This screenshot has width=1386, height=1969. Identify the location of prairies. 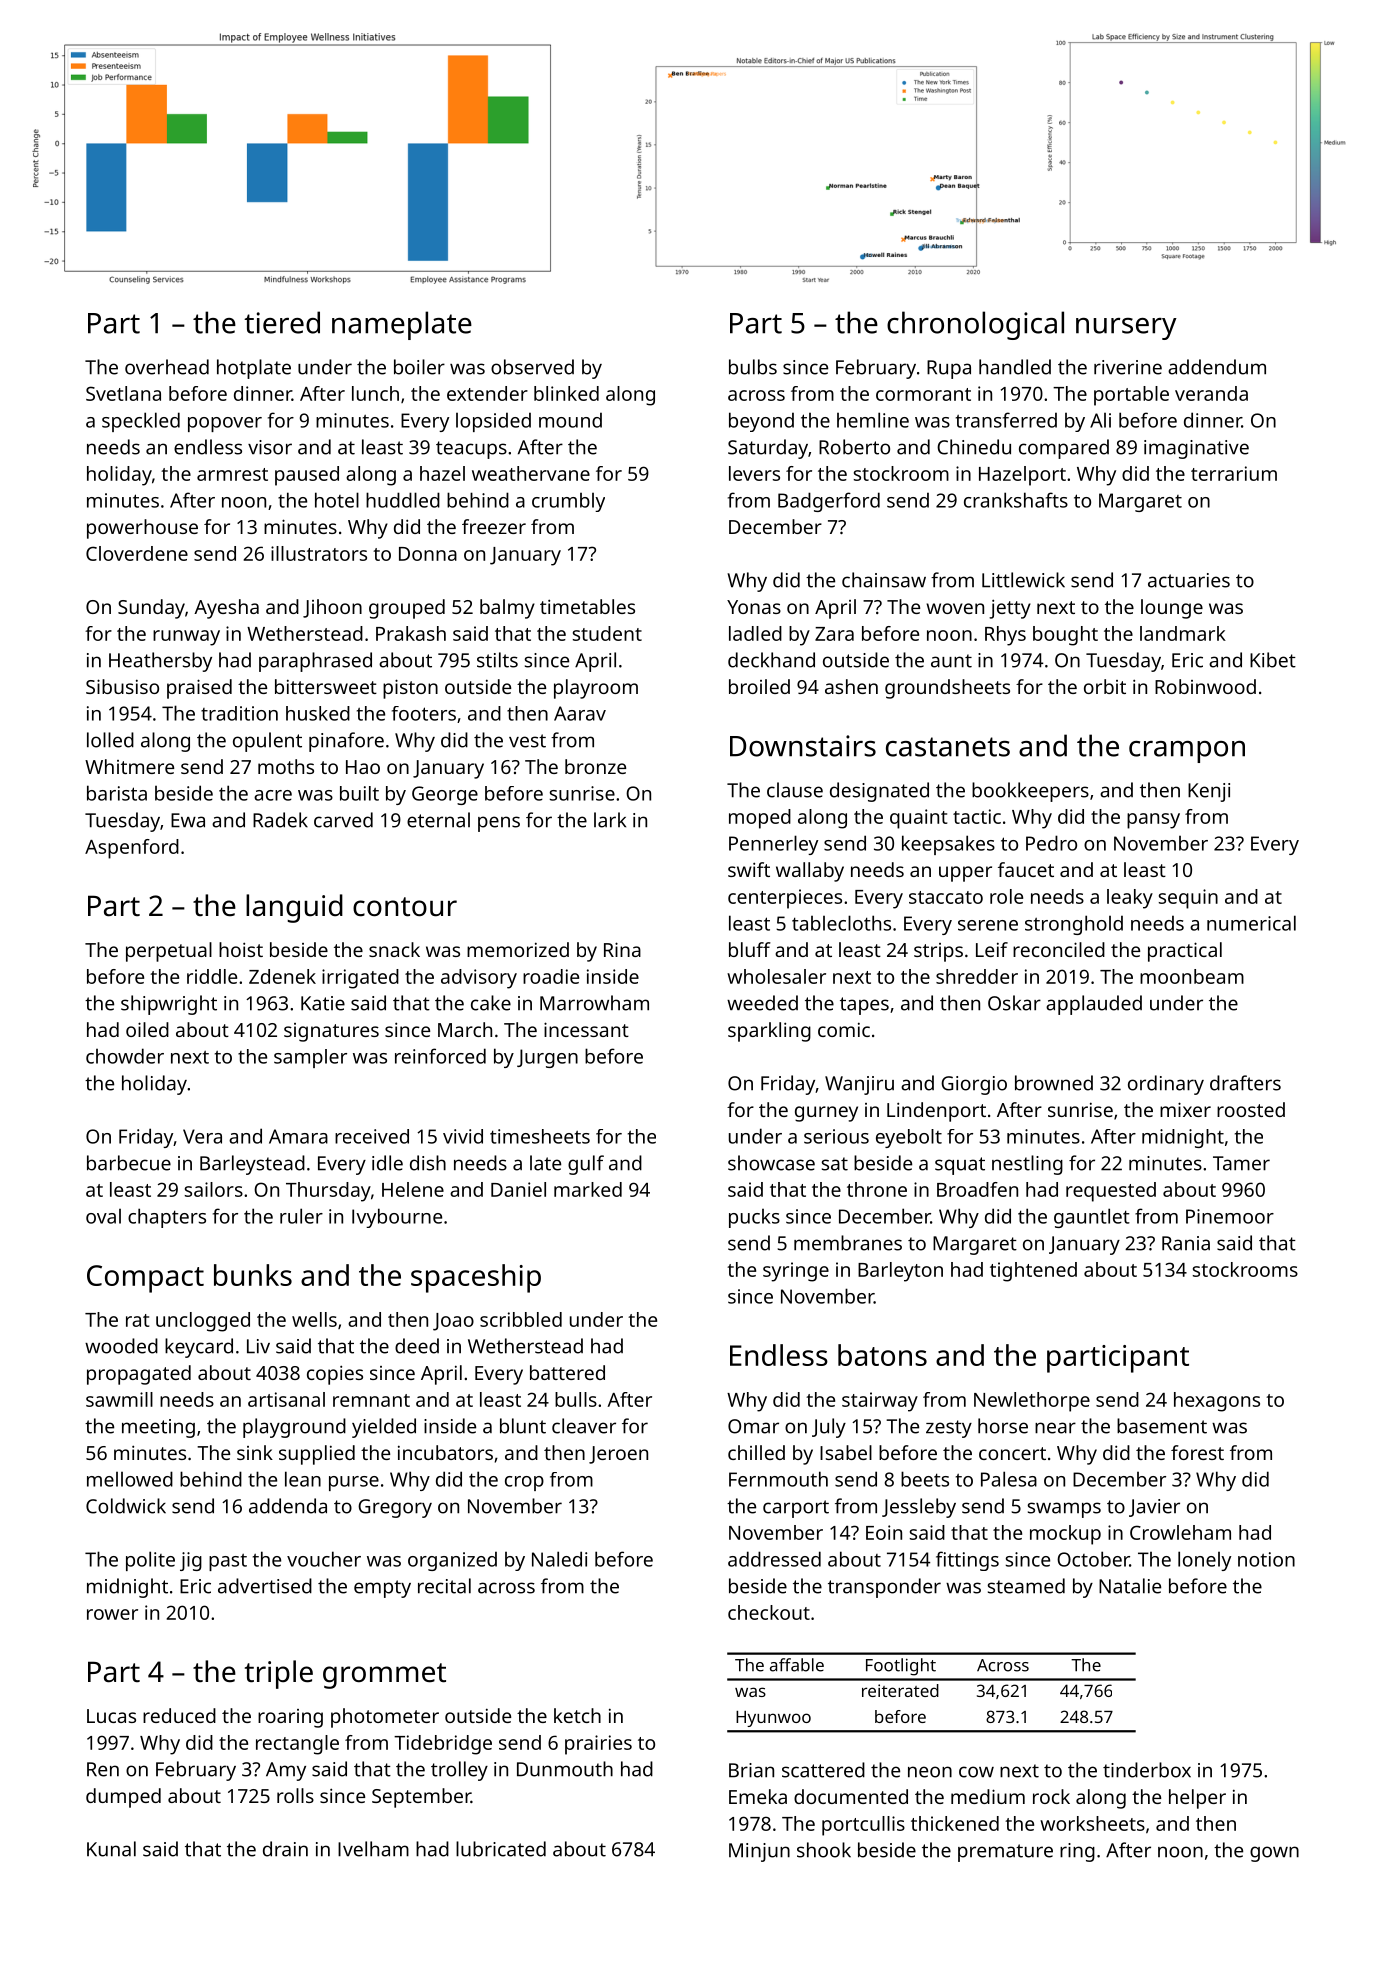
(598, 1745).
